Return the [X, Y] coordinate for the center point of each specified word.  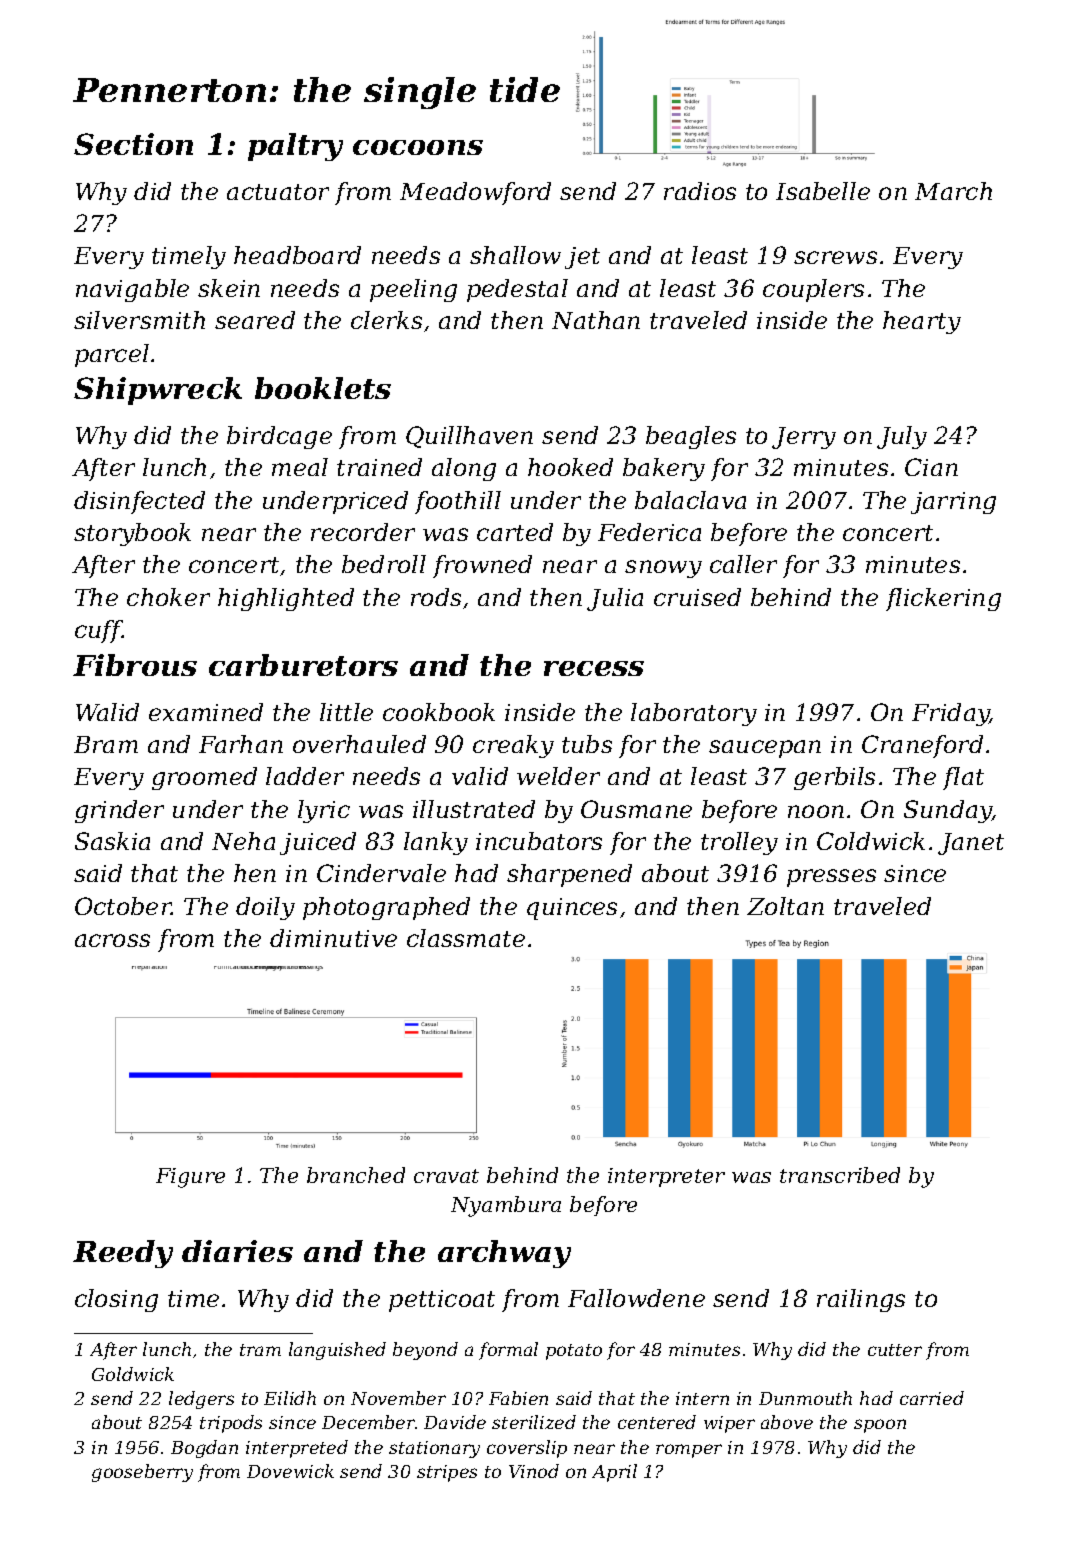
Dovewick [290, 1471]
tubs [587, 744]
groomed [204, 778]
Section [133, 144]
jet [582, 258]
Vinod [534, 1471]
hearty [922, 322]
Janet [971, 844]
